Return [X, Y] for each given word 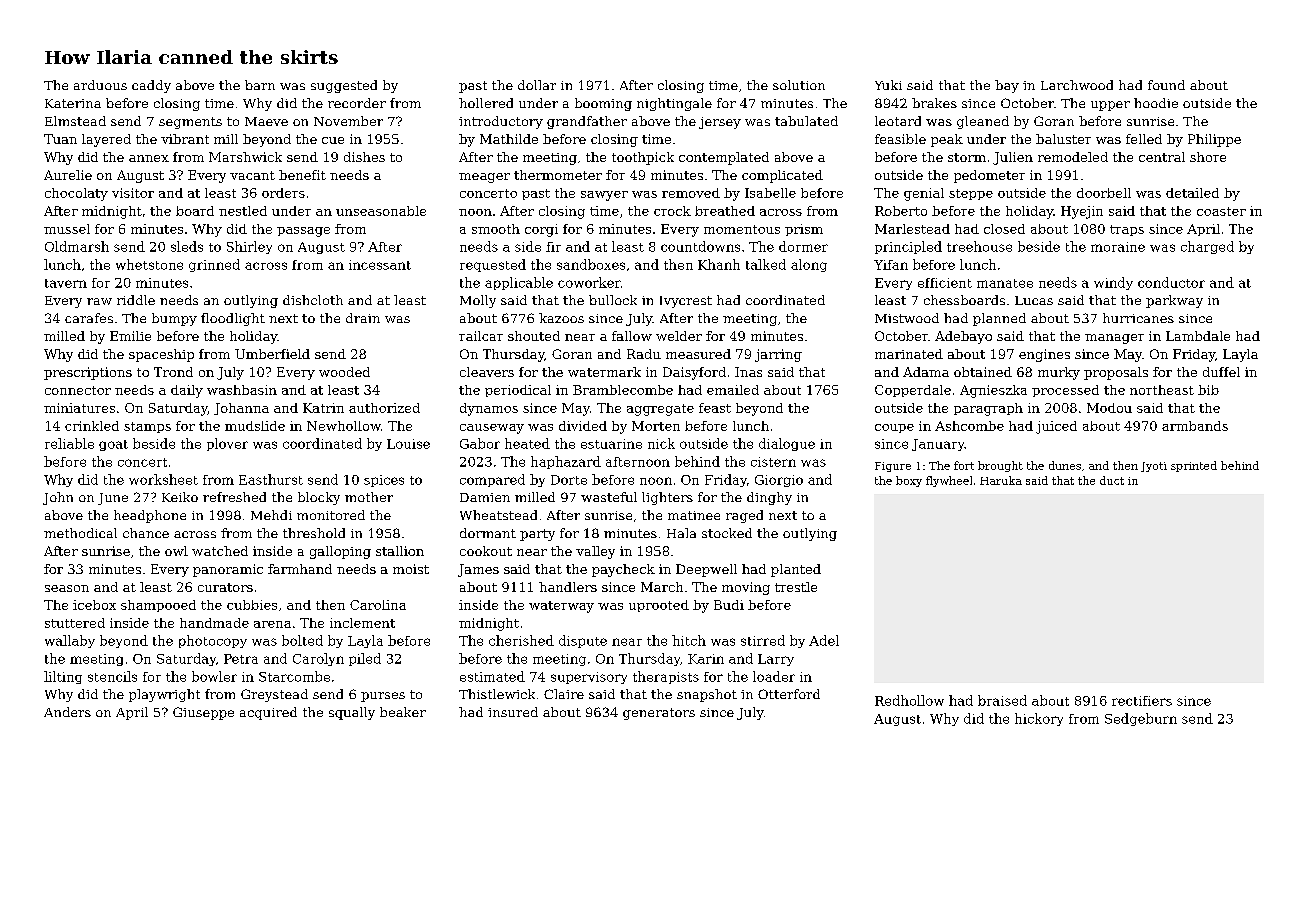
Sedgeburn [1141, 719]
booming [603, 104]
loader [774, 676]
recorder [357, 103]
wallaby [70, 641]
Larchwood [1077, 85]
